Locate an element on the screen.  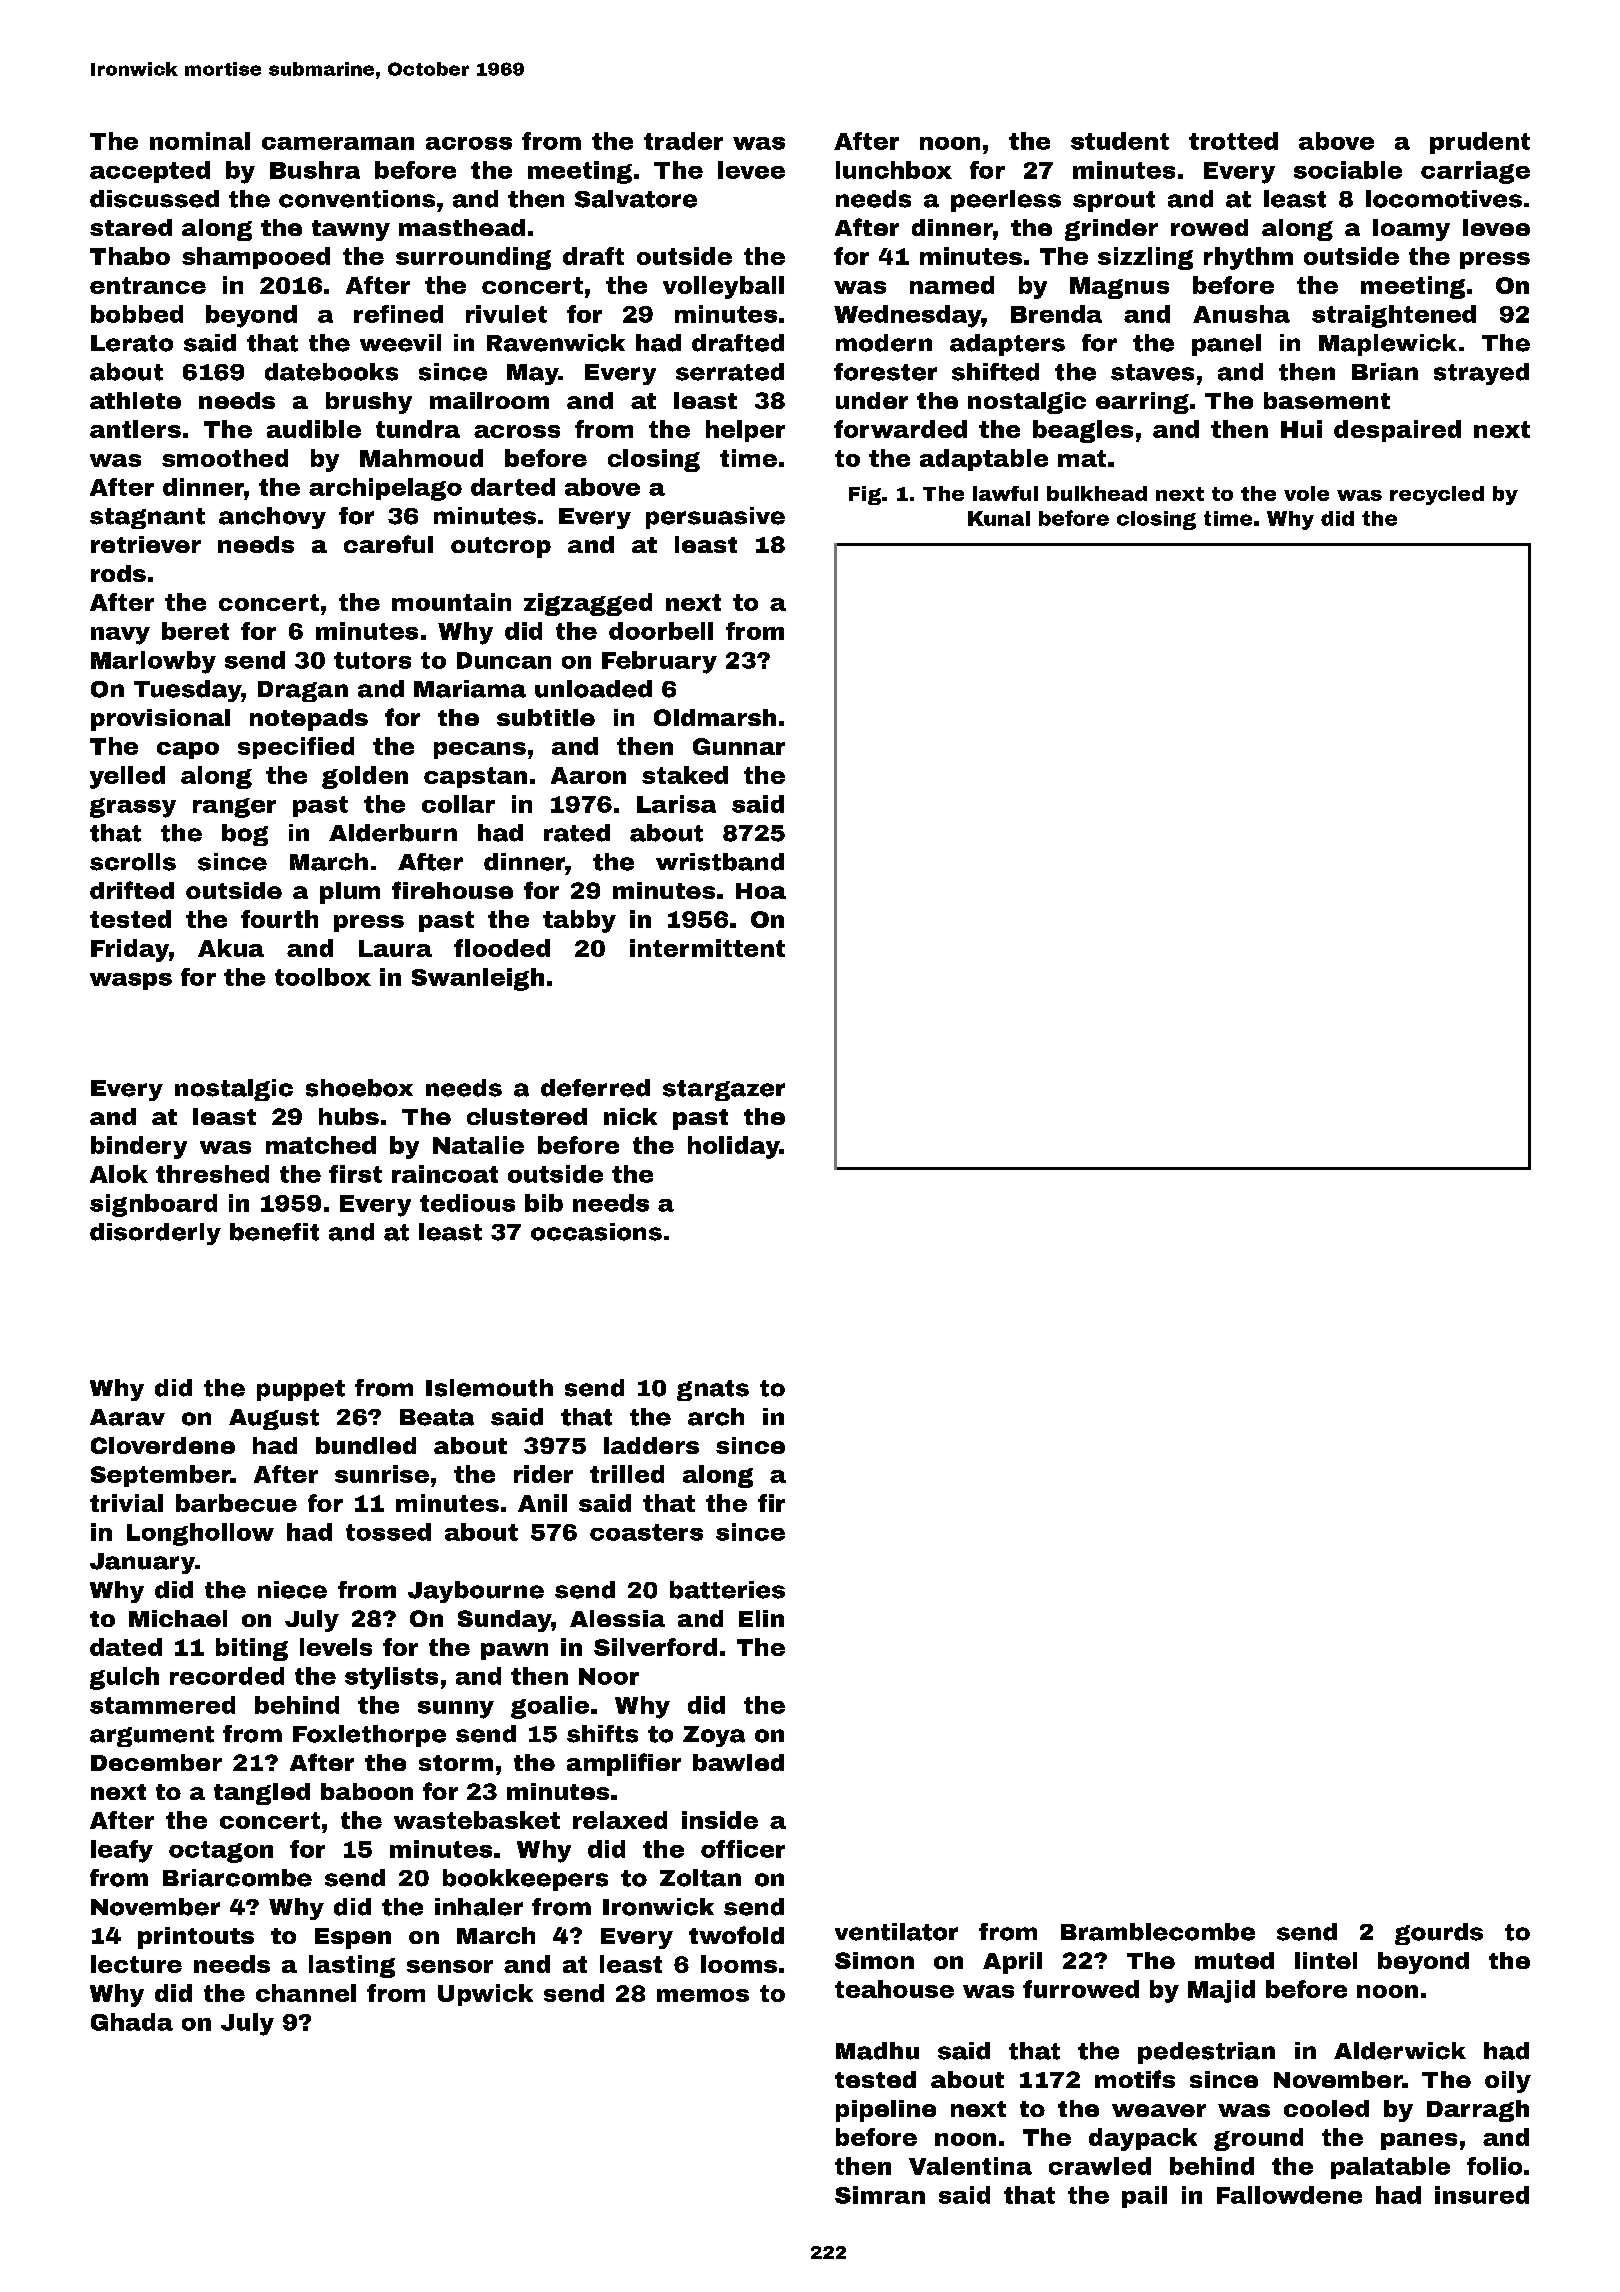
gnats is located at coordinates (713, 1390).
